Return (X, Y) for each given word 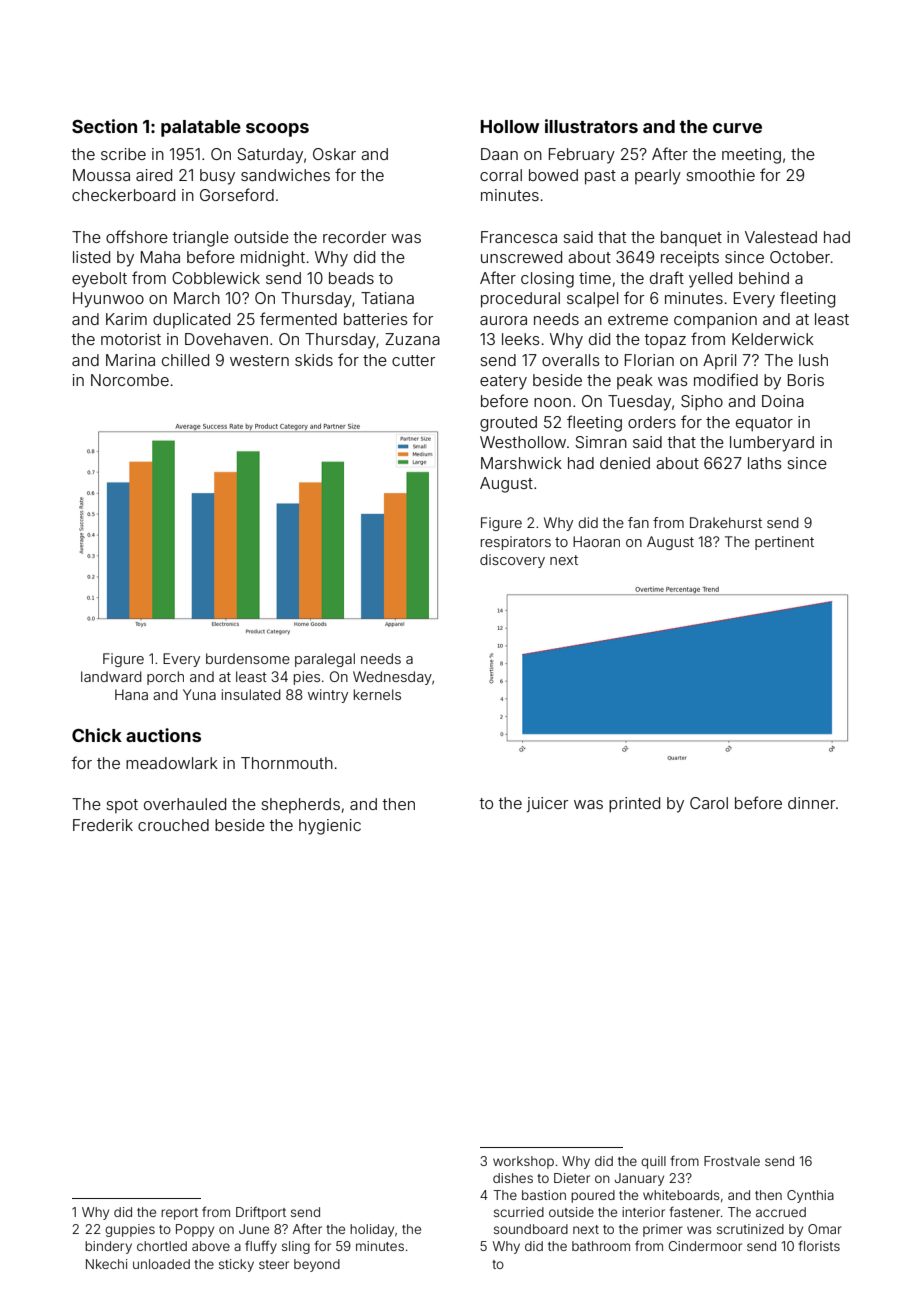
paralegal (325, 660)
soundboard (531, 1229)
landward (111, 676)
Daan (499, 154)
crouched (173, 825)
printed (634, 805)
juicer (547, 805)
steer (274, 1264)
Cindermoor (705, 1246)
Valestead (781, 237)
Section (104, 126)
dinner (811, 803)
